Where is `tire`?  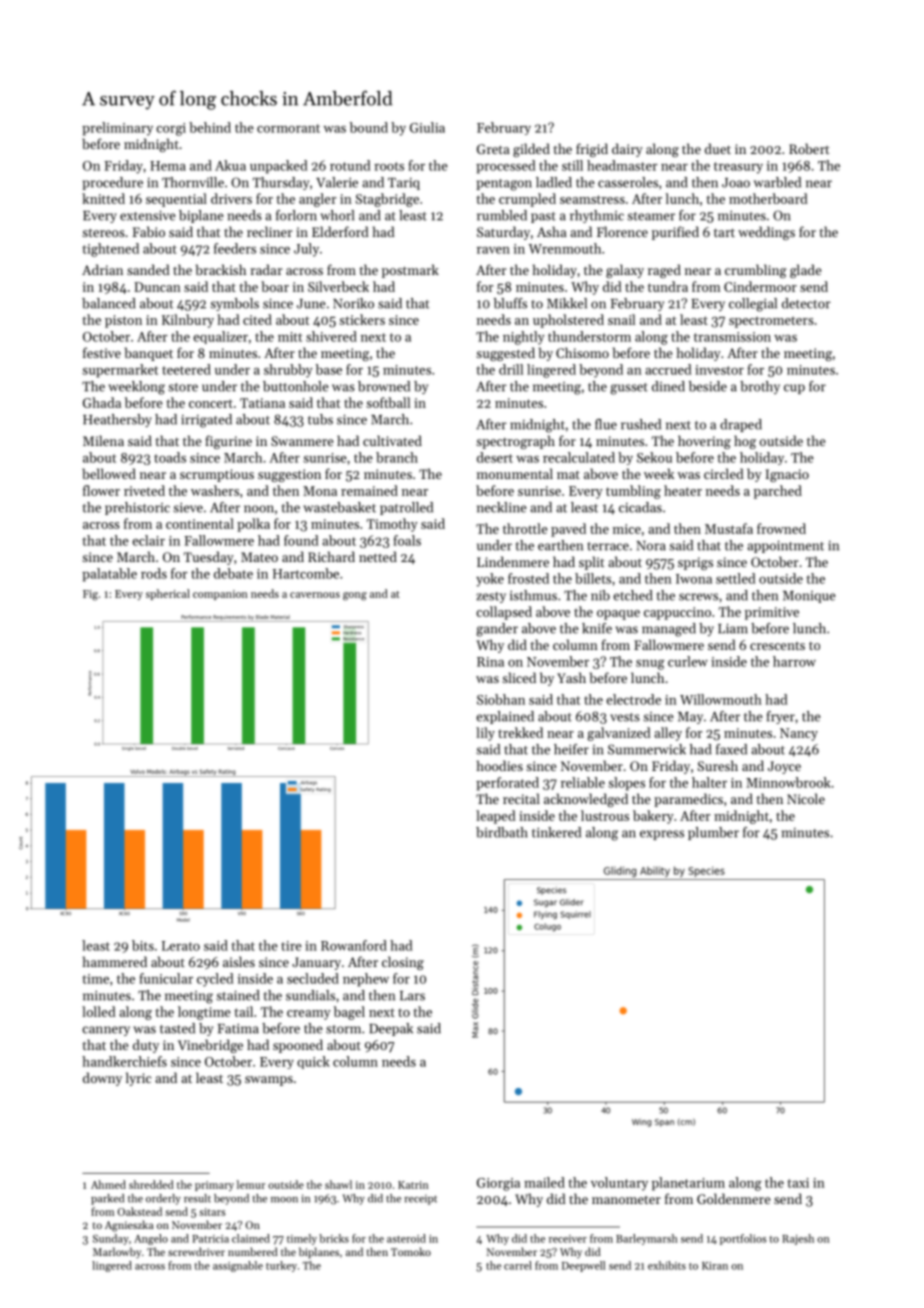 tire is located at coordinates (291, 946).
